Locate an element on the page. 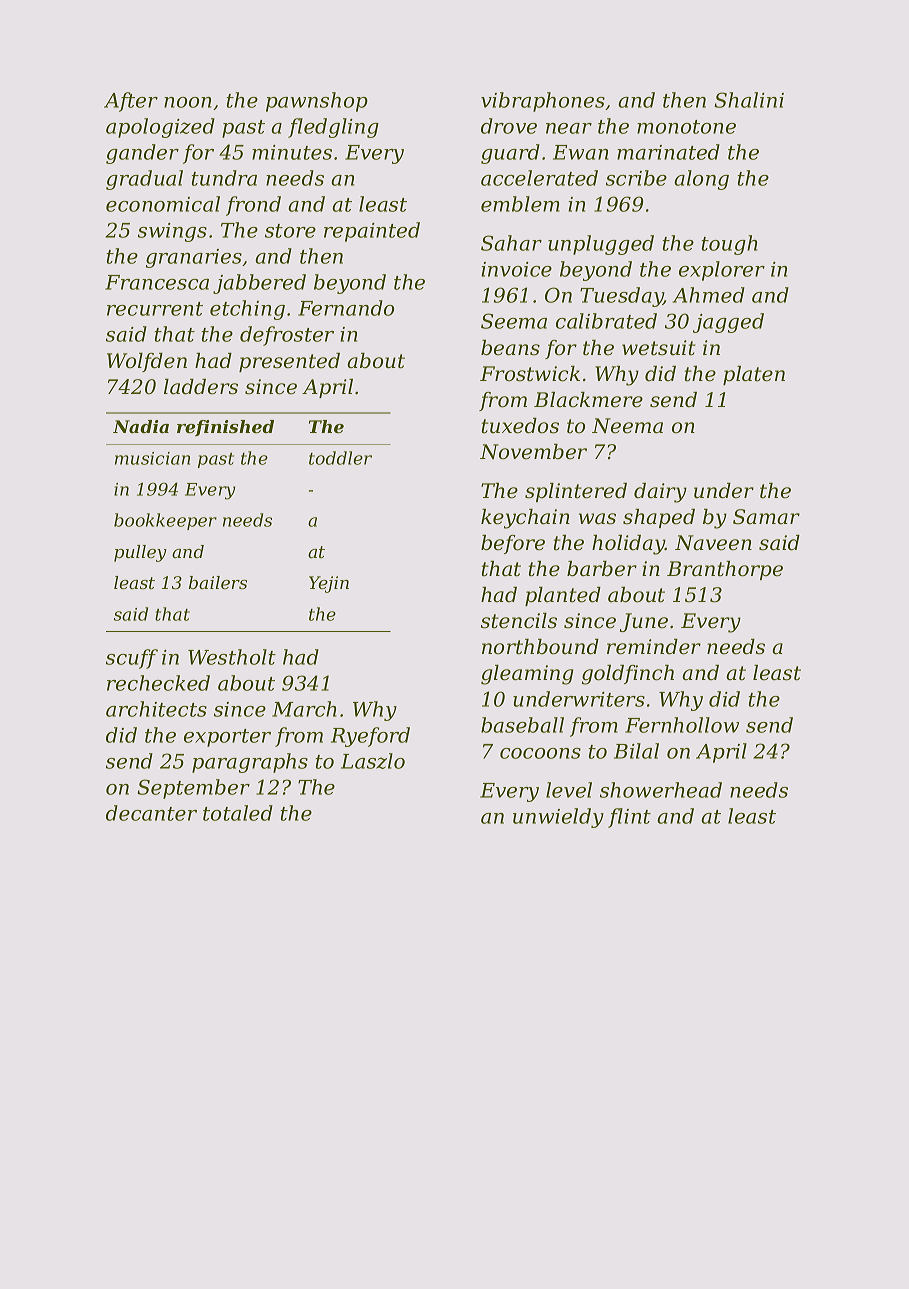 The width and height of the document is (909, 1289). totaled is located at coordinates (238, 813).
